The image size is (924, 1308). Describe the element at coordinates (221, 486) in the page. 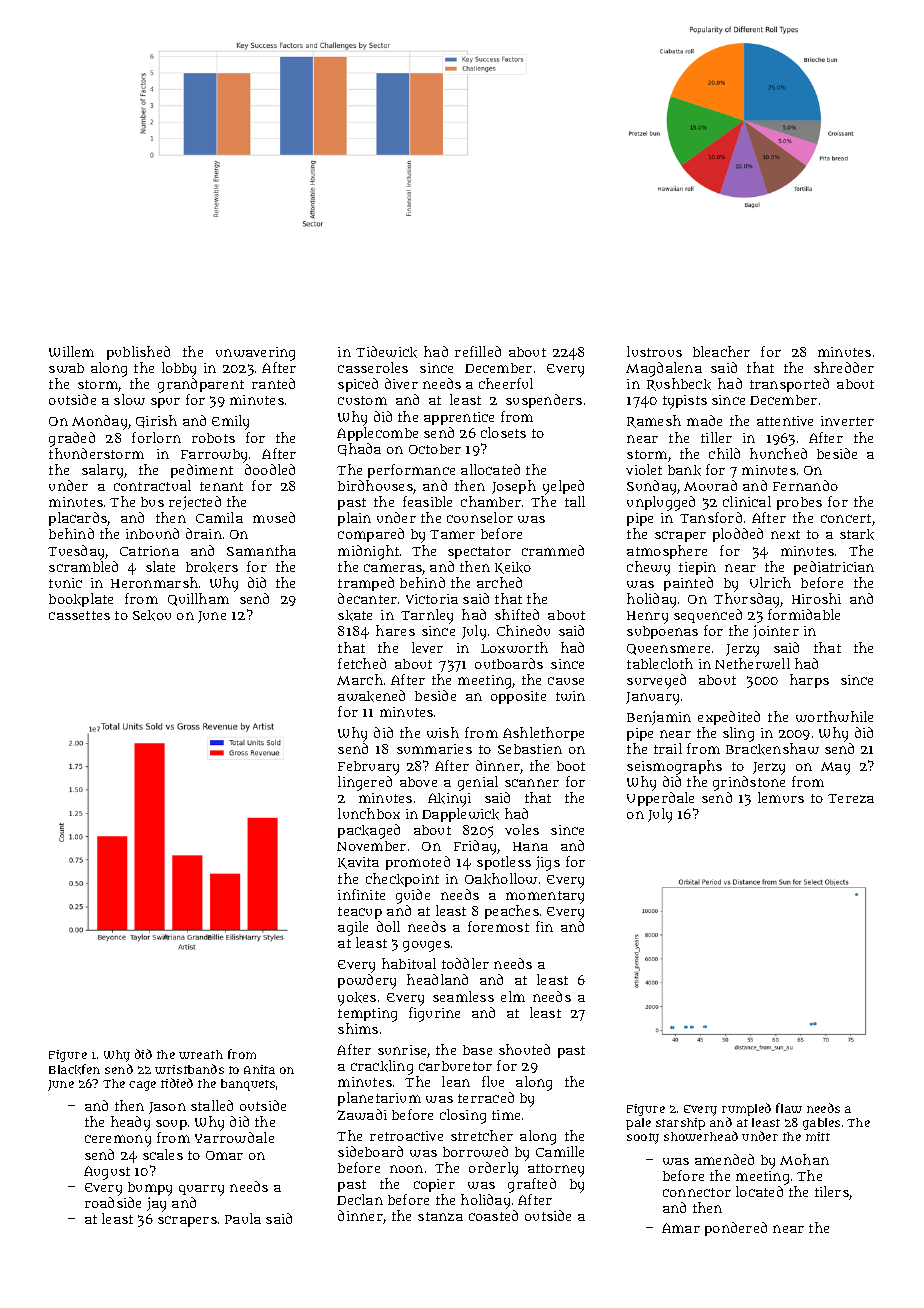

I see `tenant` at that location.
